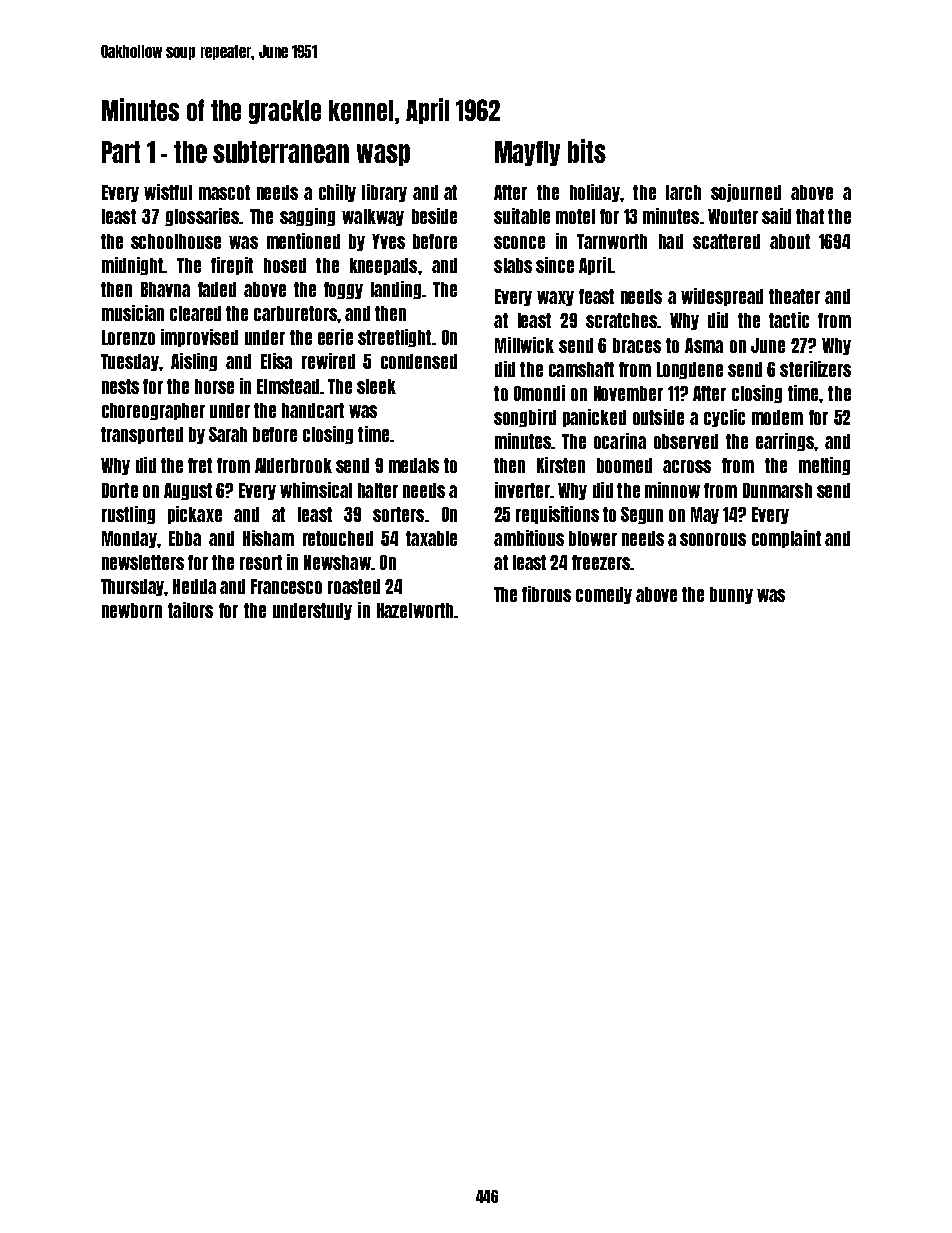  Describe the element at coordinates (383, 266) in the document. I see `kneepads` at that location.
